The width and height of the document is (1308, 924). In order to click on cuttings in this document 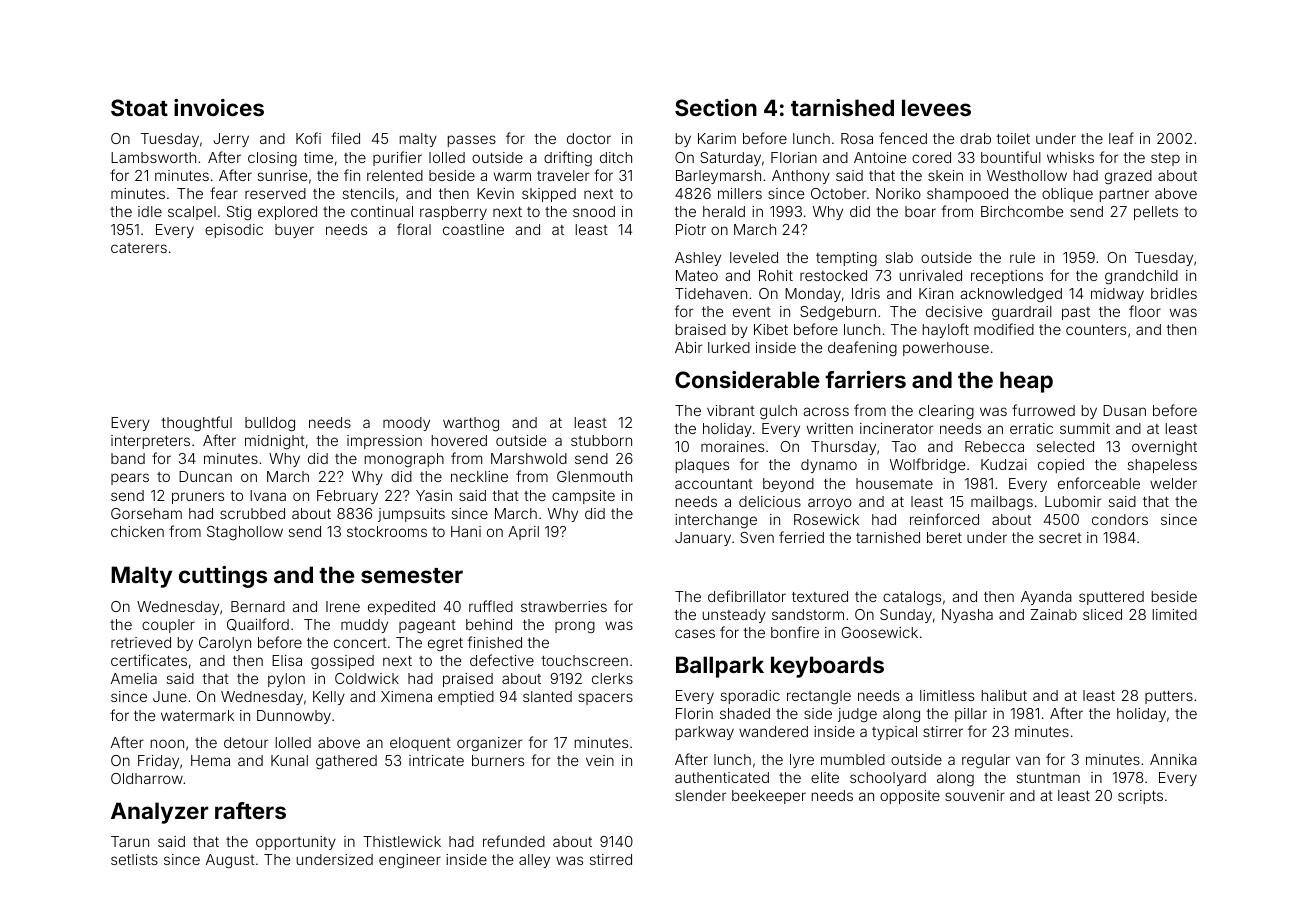, I will do `click(223, 577)`.
